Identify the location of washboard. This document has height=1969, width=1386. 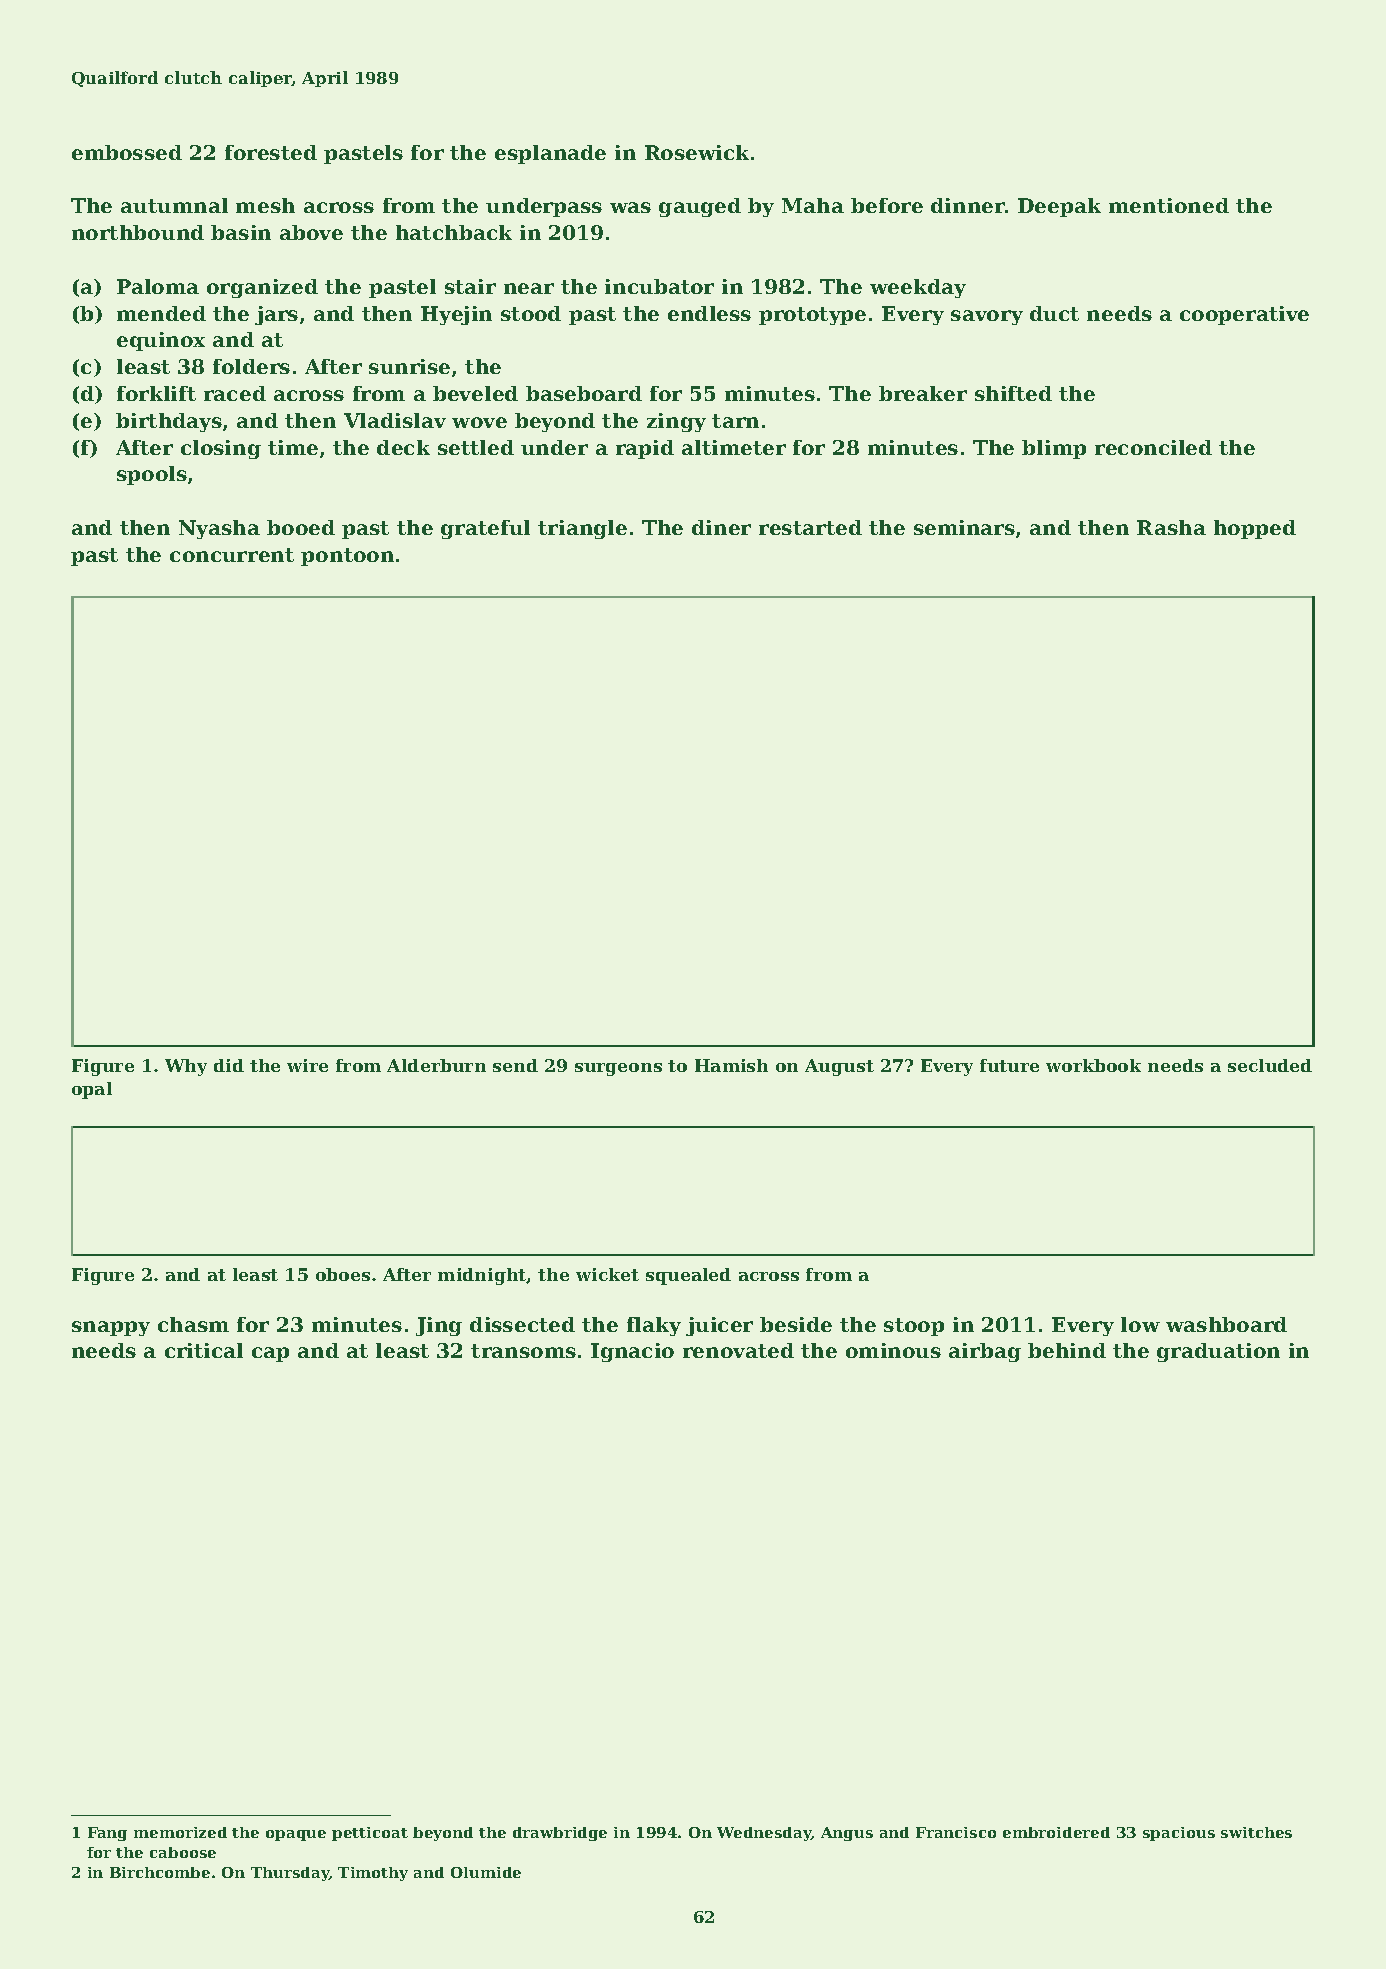
(1226, 1324).
